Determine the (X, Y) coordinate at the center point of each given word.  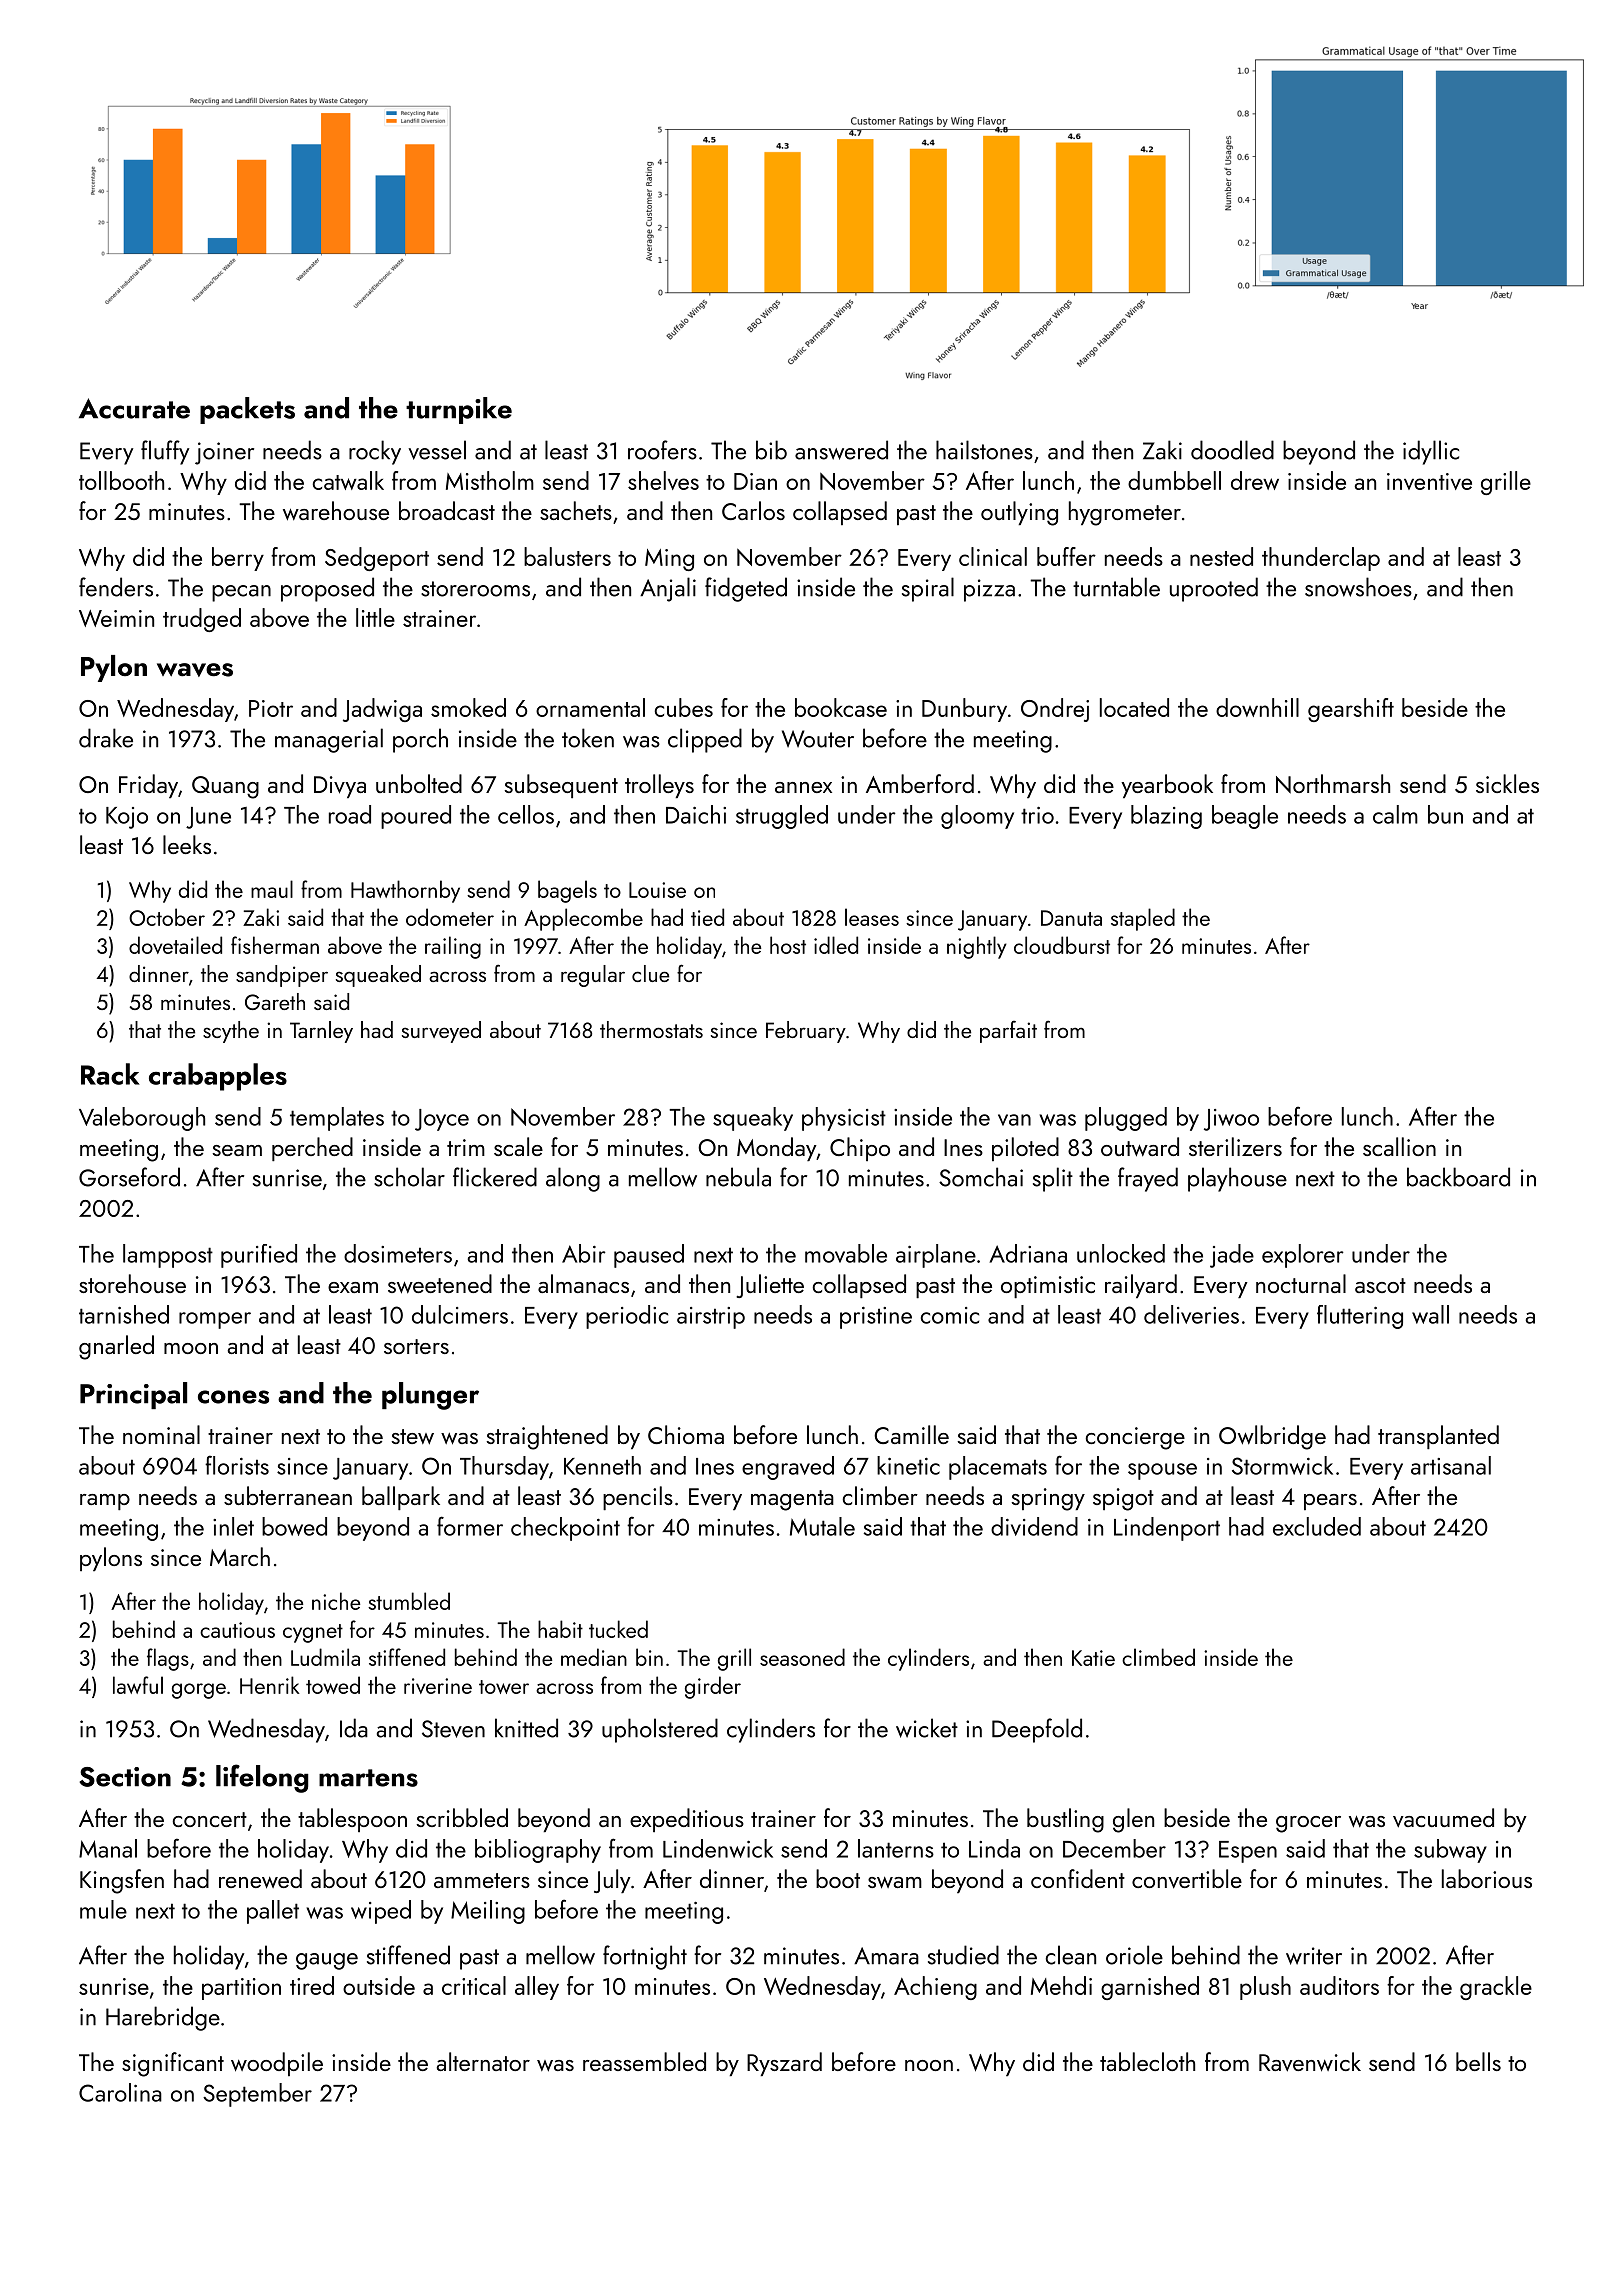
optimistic (1048, 1287)
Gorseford (129, 1177)
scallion (1399, 1146)
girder (713, 1687)
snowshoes (1358, 587)
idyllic (1431, 452)
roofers (662, 450)
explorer (1303, 1256)
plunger (430, 1396)
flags (168, 1659)
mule (103, 1909)
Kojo (127, 818)
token (588, 738)
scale (518, 1146)
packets (247, 410)
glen (1133, 1820)
